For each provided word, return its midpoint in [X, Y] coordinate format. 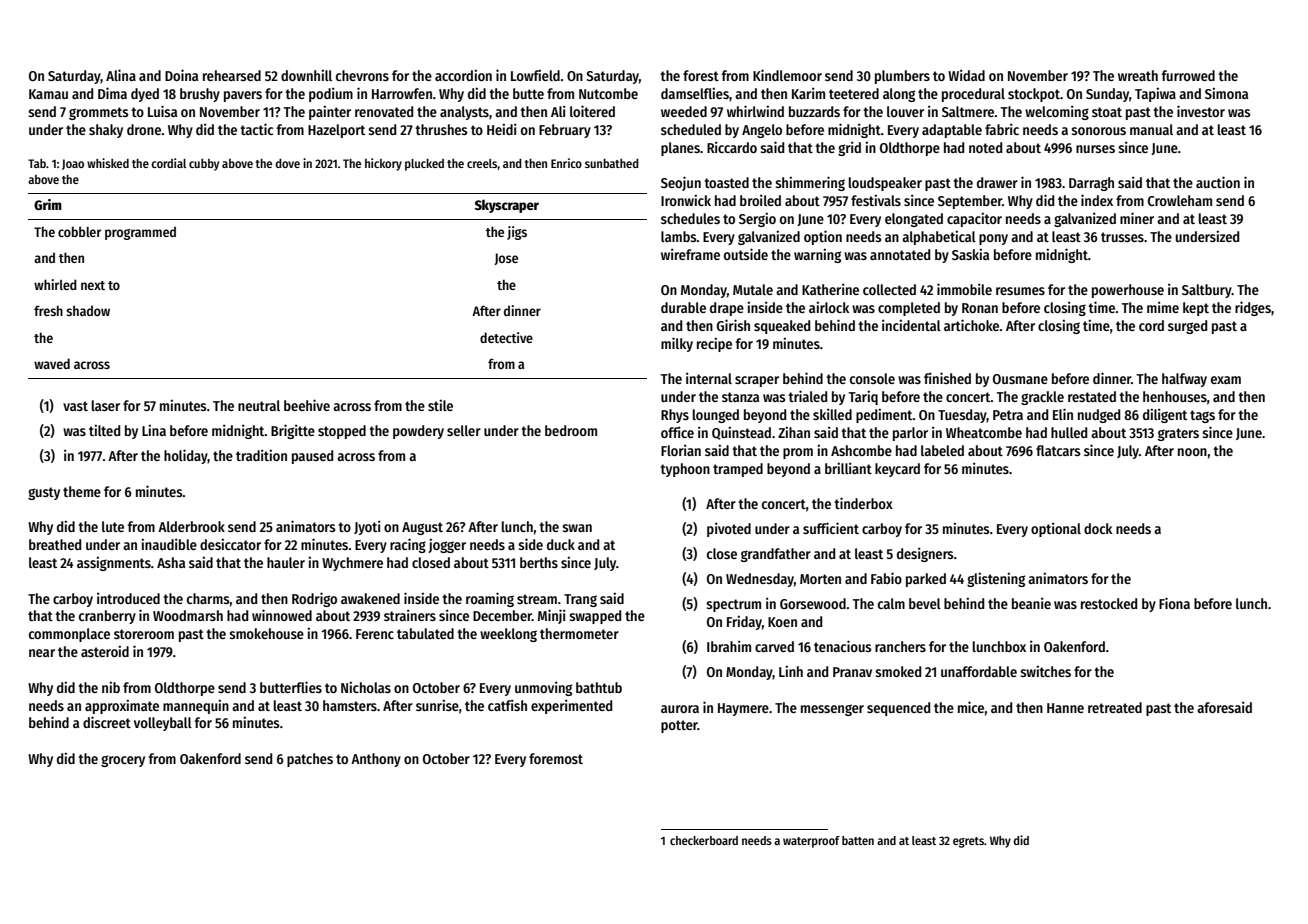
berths [539, 562]
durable [683, 307]
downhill [306, 75]
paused [312, 457]
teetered [854, 93]
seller [464, 430]
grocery [123, 761]
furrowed [1188, 75]
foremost [556, 758]
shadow [88, 310]
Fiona [1174, 603]
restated [1092, 396]
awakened [370, 598]
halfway [1184, 380]
